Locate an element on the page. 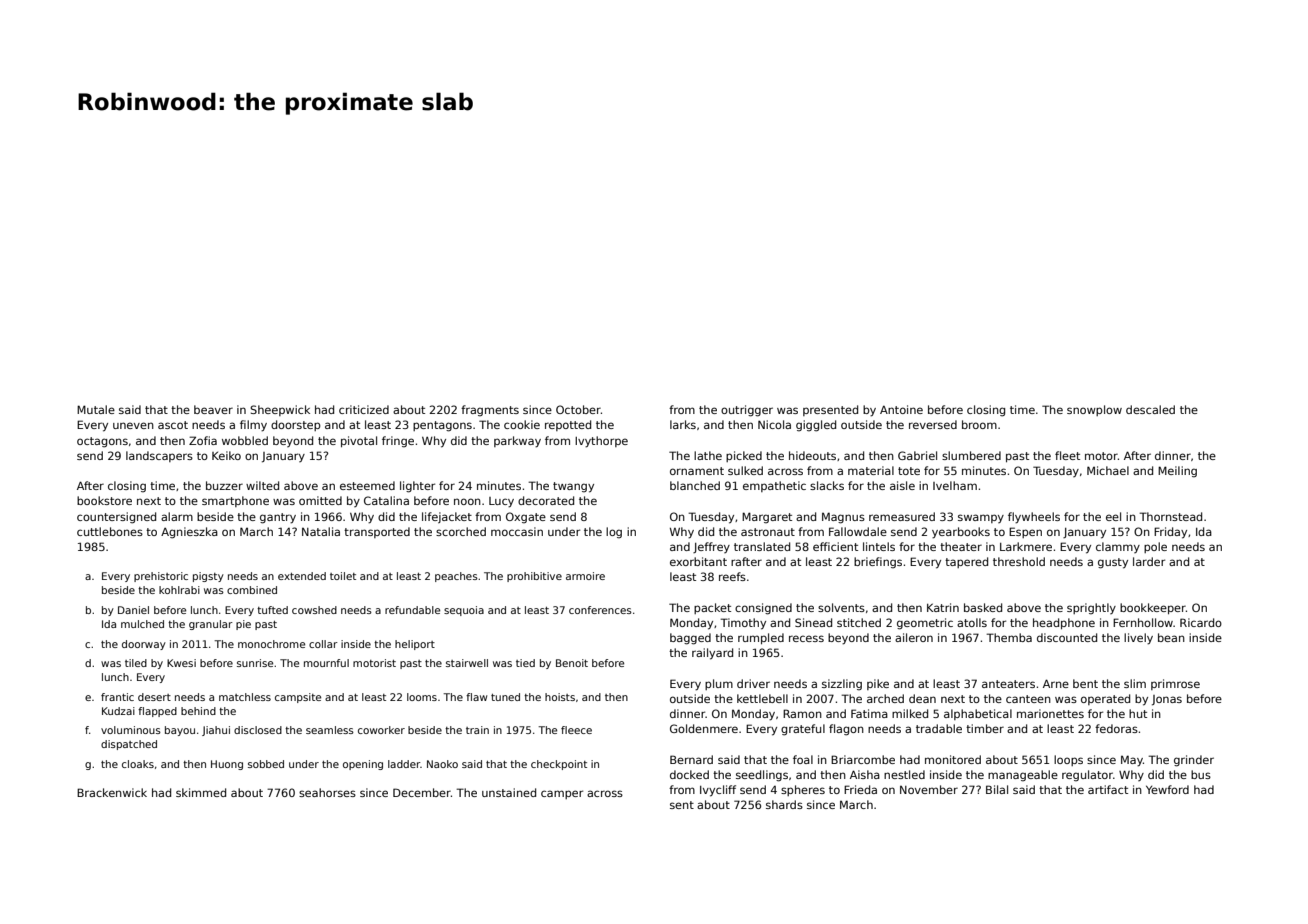  Huong is located at coordinates (227, 765).
